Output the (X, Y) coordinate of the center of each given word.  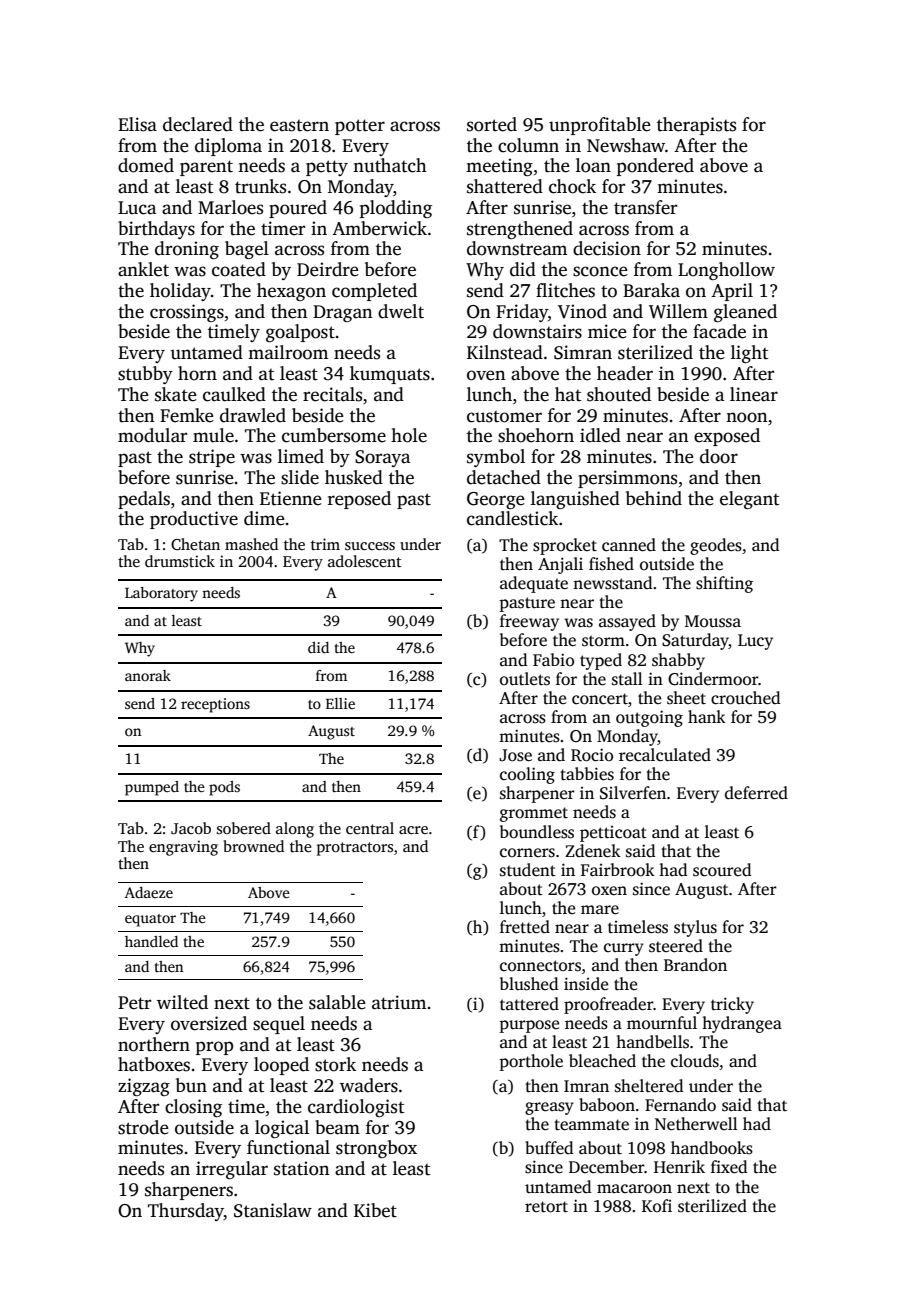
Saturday (695, 641)
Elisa (137, 124)
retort (546, 1207)
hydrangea (742, 1024)
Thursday (186, 1212)
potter (360, 127)
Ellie (340, 703)
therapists (696, 126)
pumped (152, 788)
